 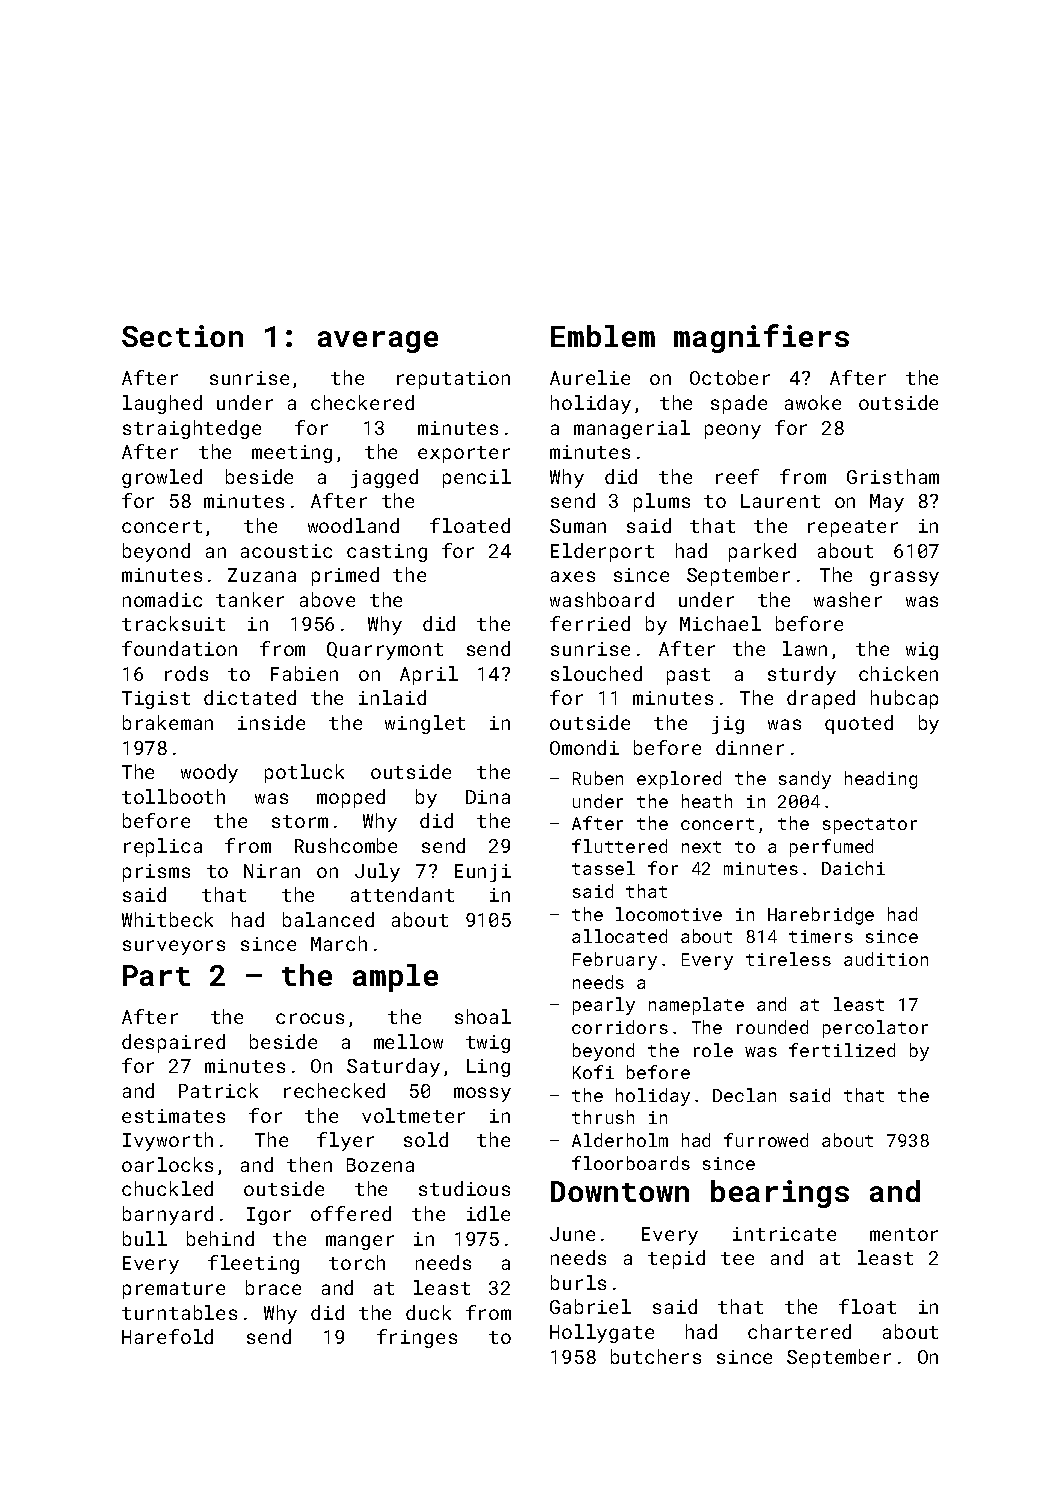 What do you see at coordinates (590, 377) in the screenshot?
I see `Aurelie` at bounding box center [590, 377].
